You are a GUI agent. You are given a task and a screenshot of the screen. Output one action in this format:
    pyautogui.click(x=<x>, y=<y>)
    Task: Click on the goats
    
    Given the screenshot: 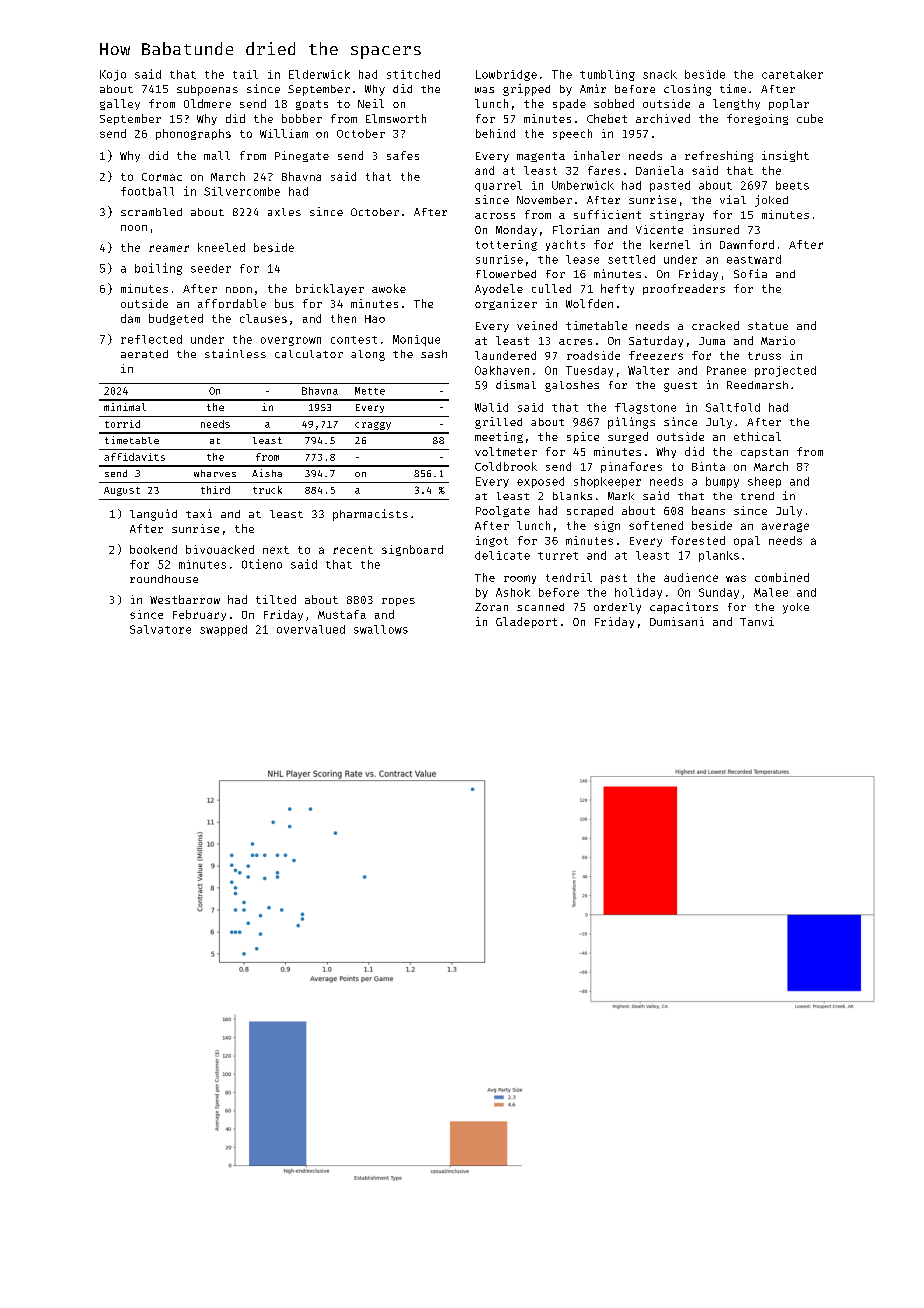 What is the action you would take?
    pyautogui.click(x=312, y=105)
